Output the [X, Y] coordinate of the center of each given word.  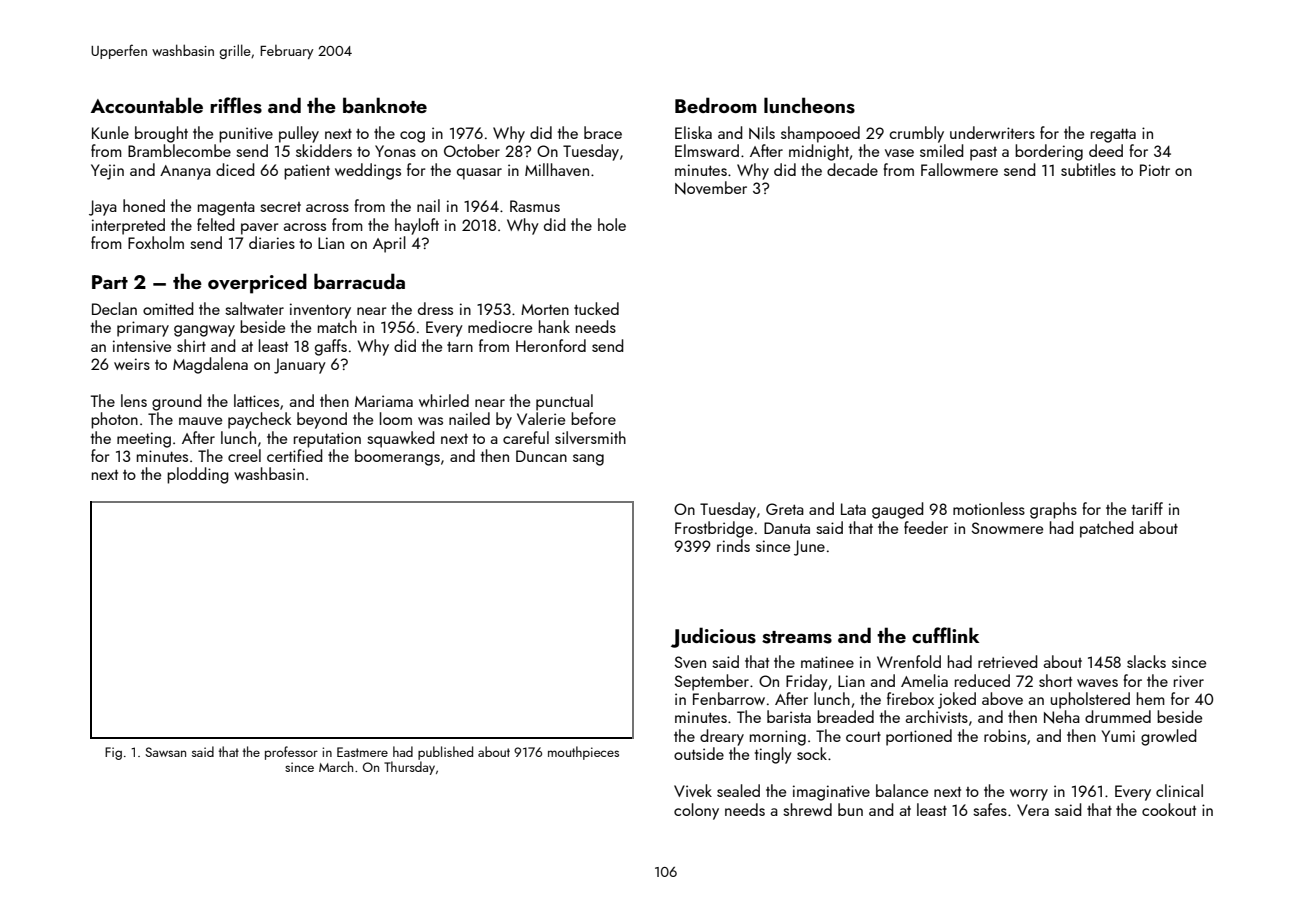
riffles [236, 105]
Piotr [1155, 170]
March [336, 766]
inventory [320, 311]
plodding [198, 475]
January [300, 366]
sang [588, 460]
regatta [1113, 136]
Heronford [551, 345]
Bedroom [716, 105]
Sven [690, 662]
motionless [989, 508]
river [1189, 681]
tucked [596, 308]
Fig [113, 753]
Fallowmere [959, 169]
